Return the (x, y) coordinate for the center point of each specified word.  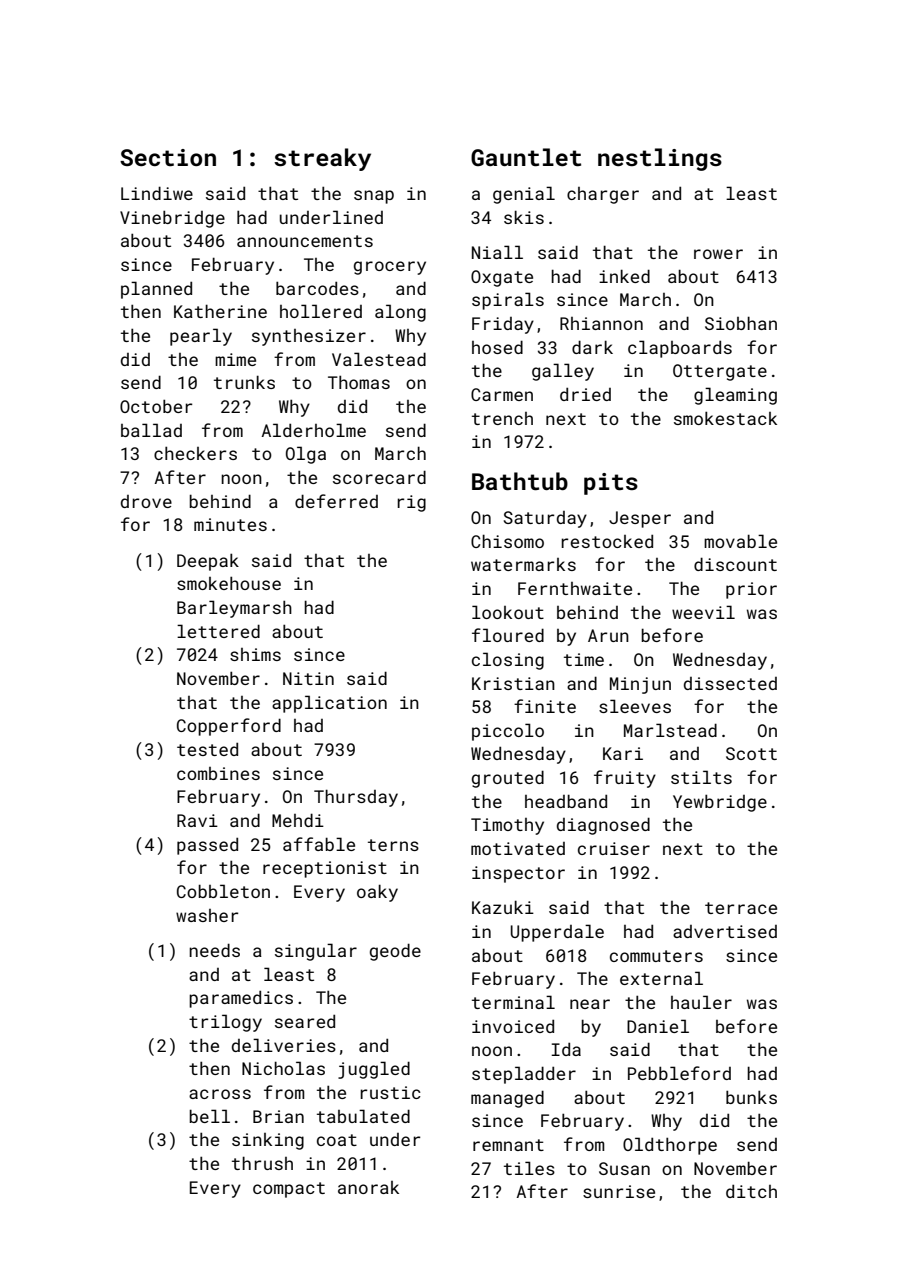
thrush (262, 1163)
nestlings (660, 159)
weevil (703, 612)
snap (374, 197)
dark (592, 347)
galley (563, 372)
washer (207, 915)
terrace (741, 908)
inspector (518, 874)
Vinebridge (172, 219)
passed (207, 846)
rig (411, 503)
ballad (151, 430)
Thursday (356, 798)
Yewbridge (720, 803)
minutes (230, 524)
